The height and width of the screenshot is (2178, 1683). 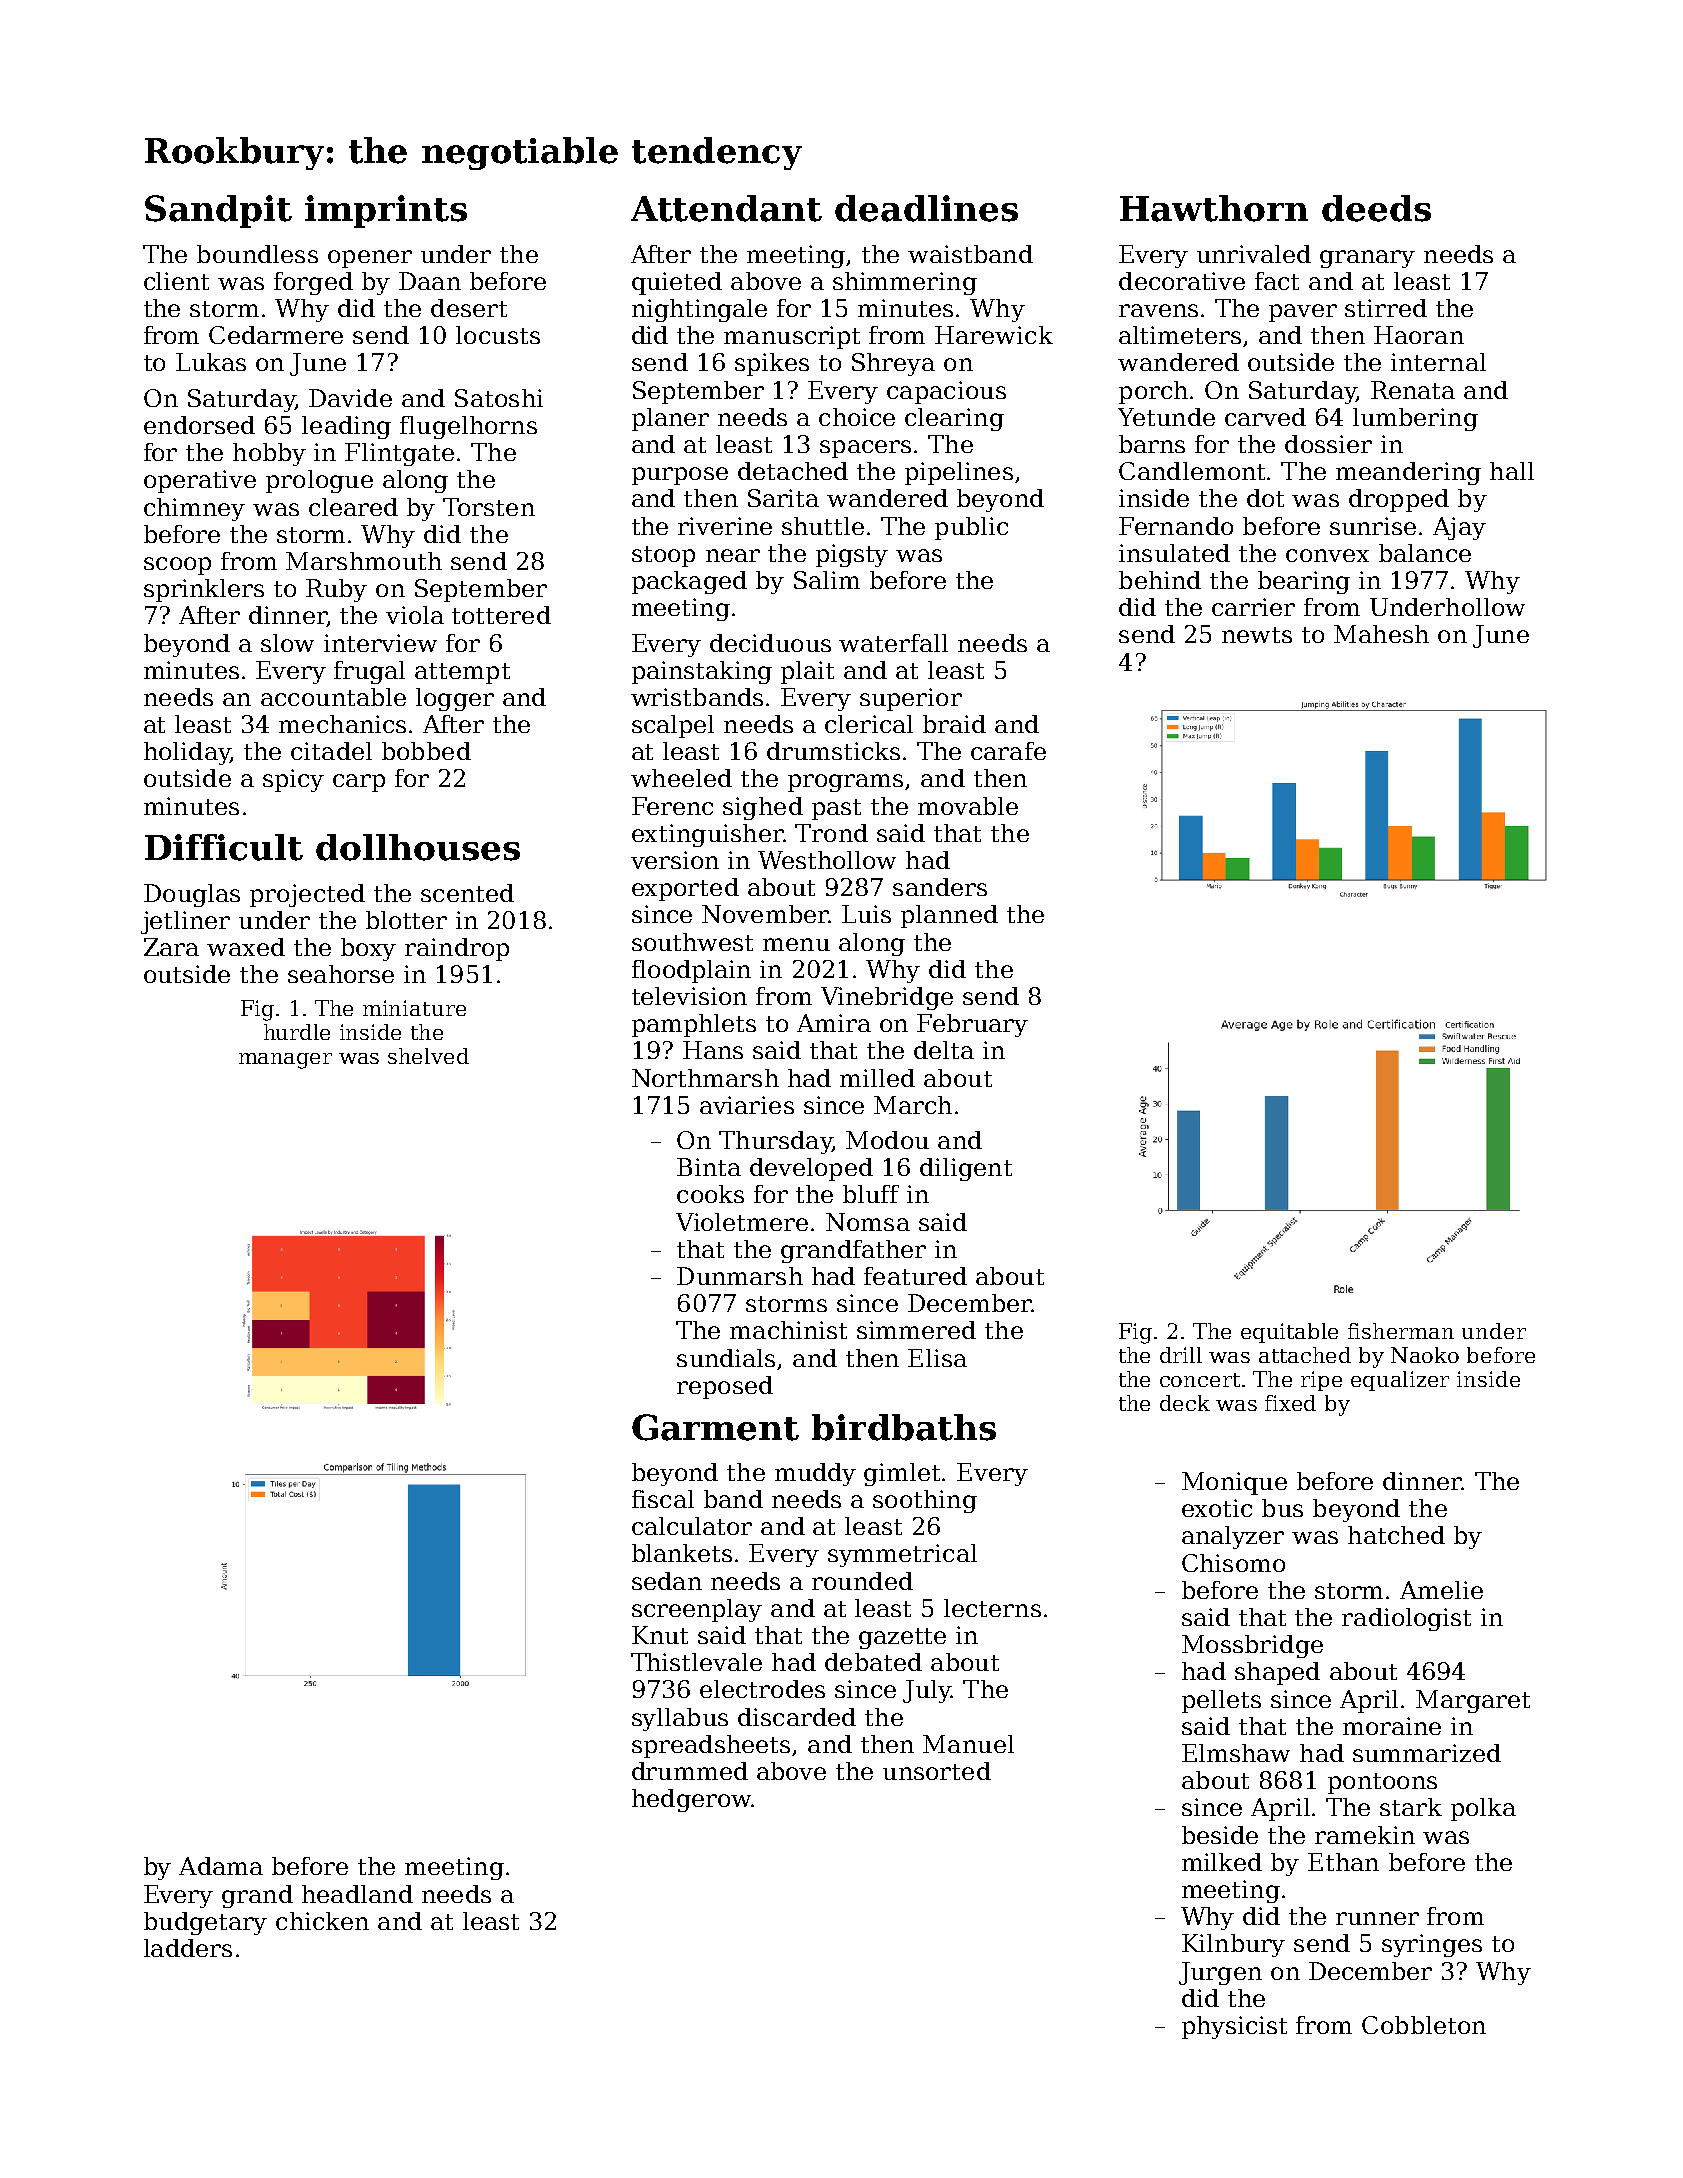 What do you see at coordinates (204, 590) in the screenshot?
I see `sprinklers` at bounding box center [204, 590].
